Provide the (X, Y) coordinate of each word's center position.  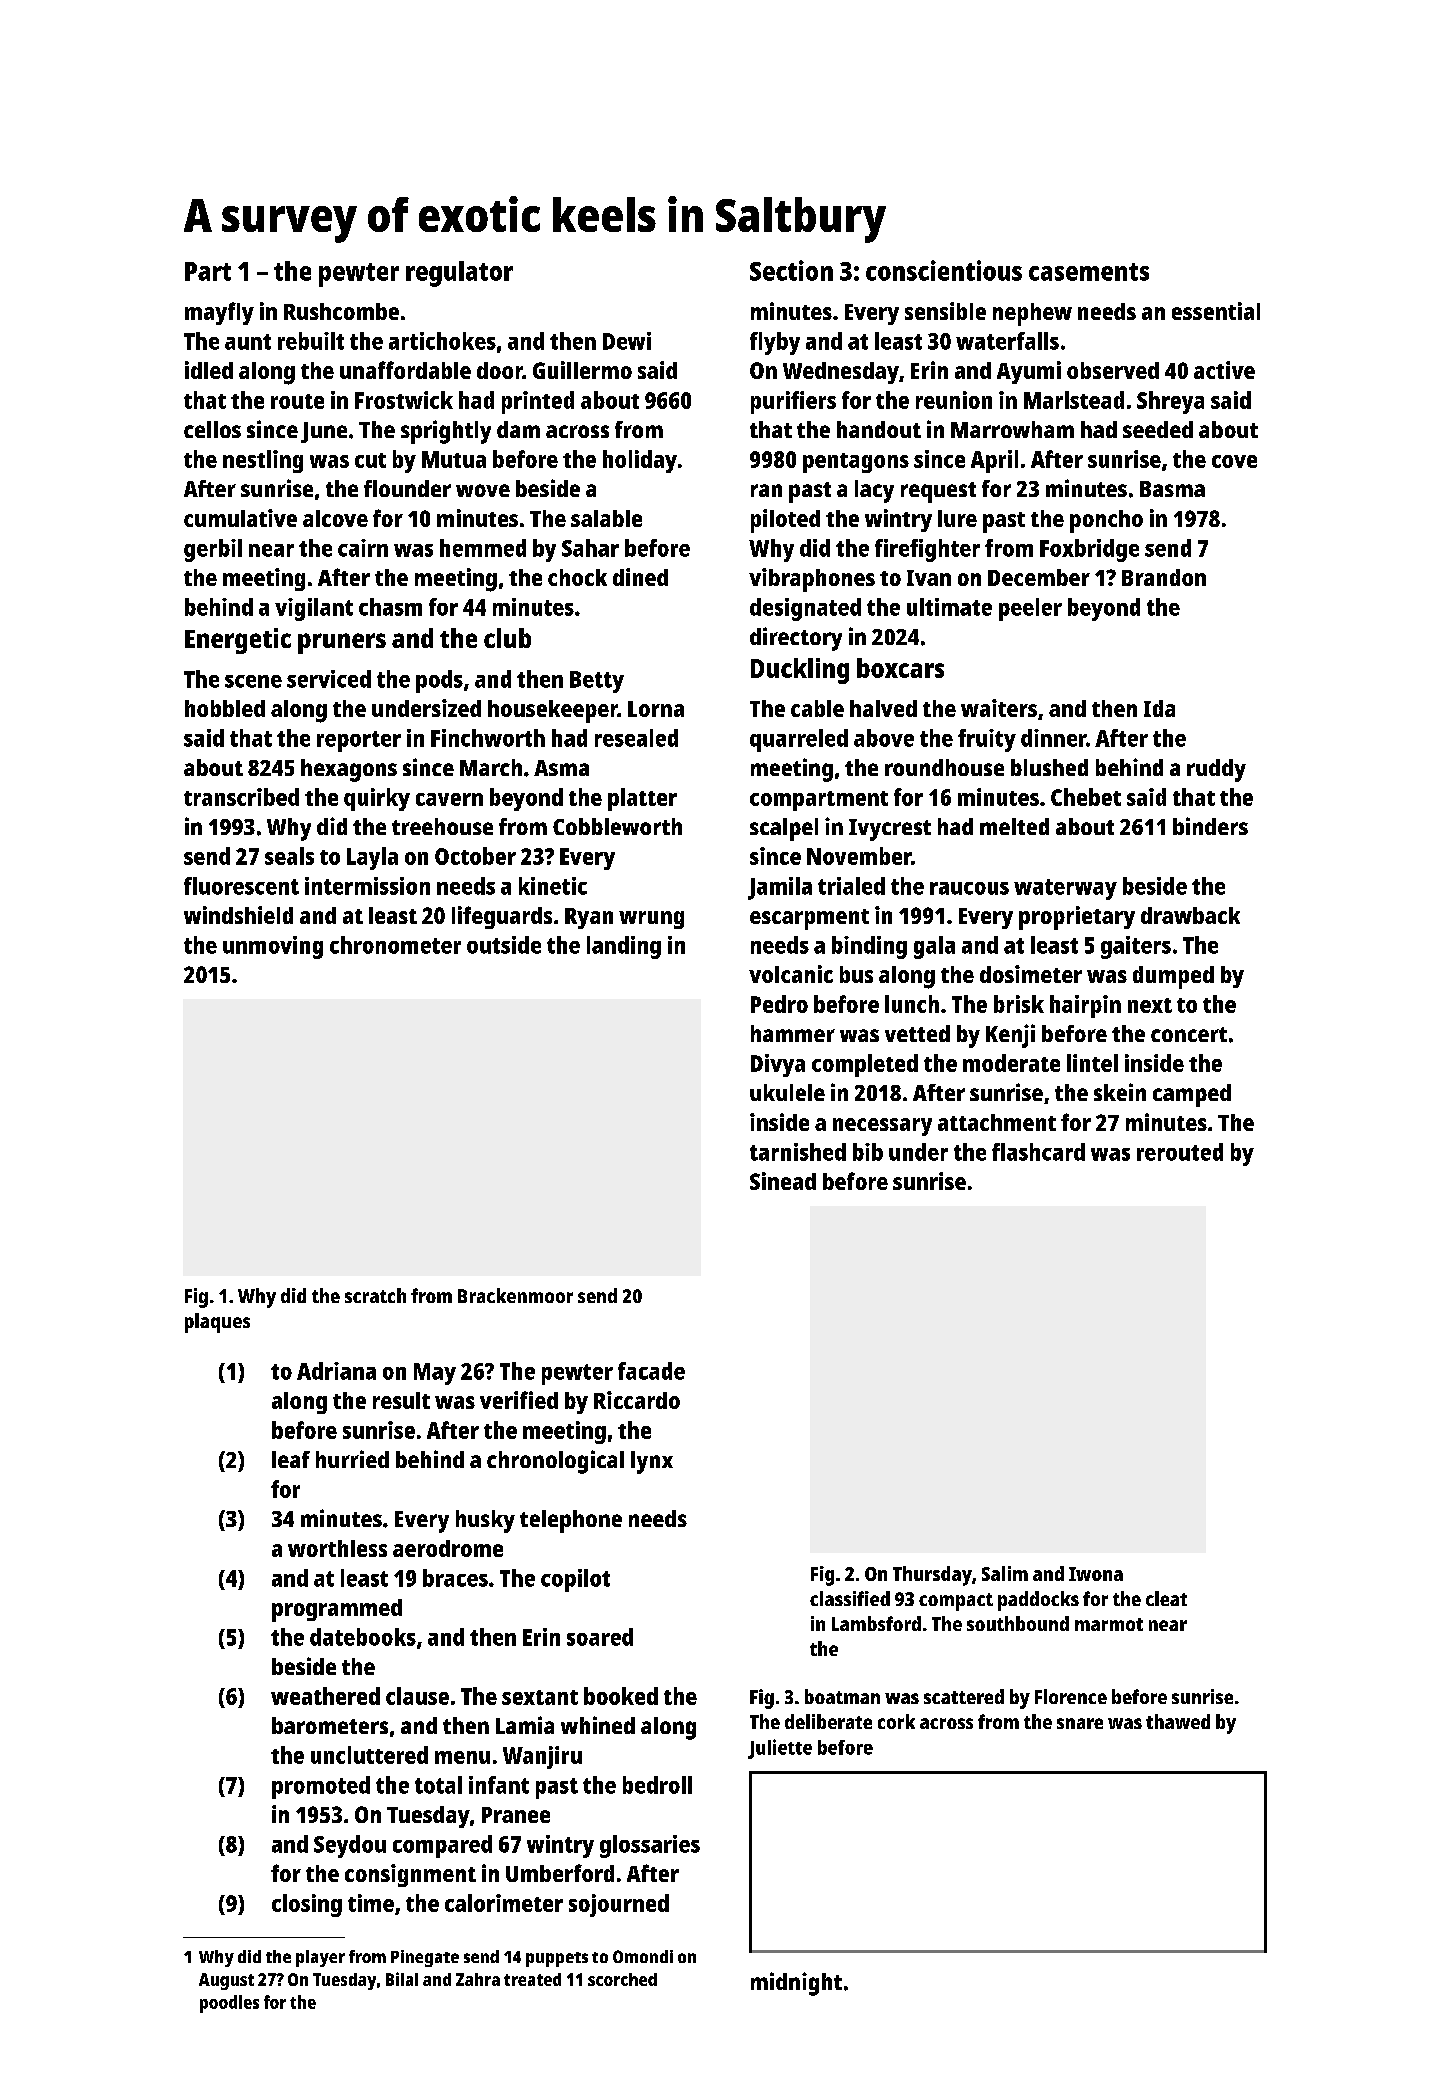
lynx (652, 1462)
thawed (1178, 1721)
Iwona (1096, 1574)
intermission (367, 886)
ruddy (1216, 770)
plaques (217, 1323)
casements (1089, 272)
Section (791, 270)
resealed (636, 738)
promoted (321, 1787)
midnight (796, 1984)
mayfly (219, 313)
